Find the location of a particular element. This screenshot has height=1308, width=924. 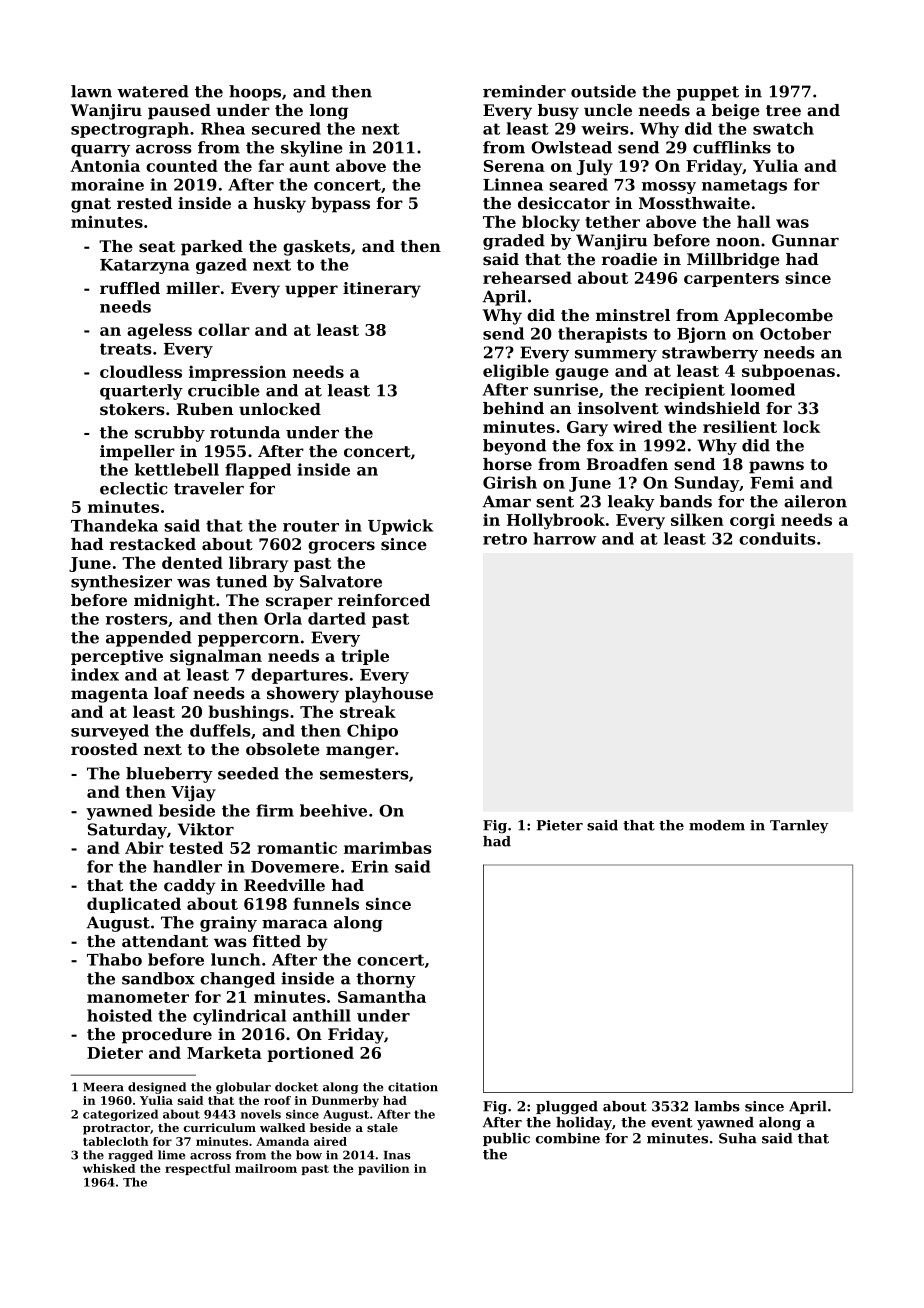

quarry is located at coordinates (100, 151).
